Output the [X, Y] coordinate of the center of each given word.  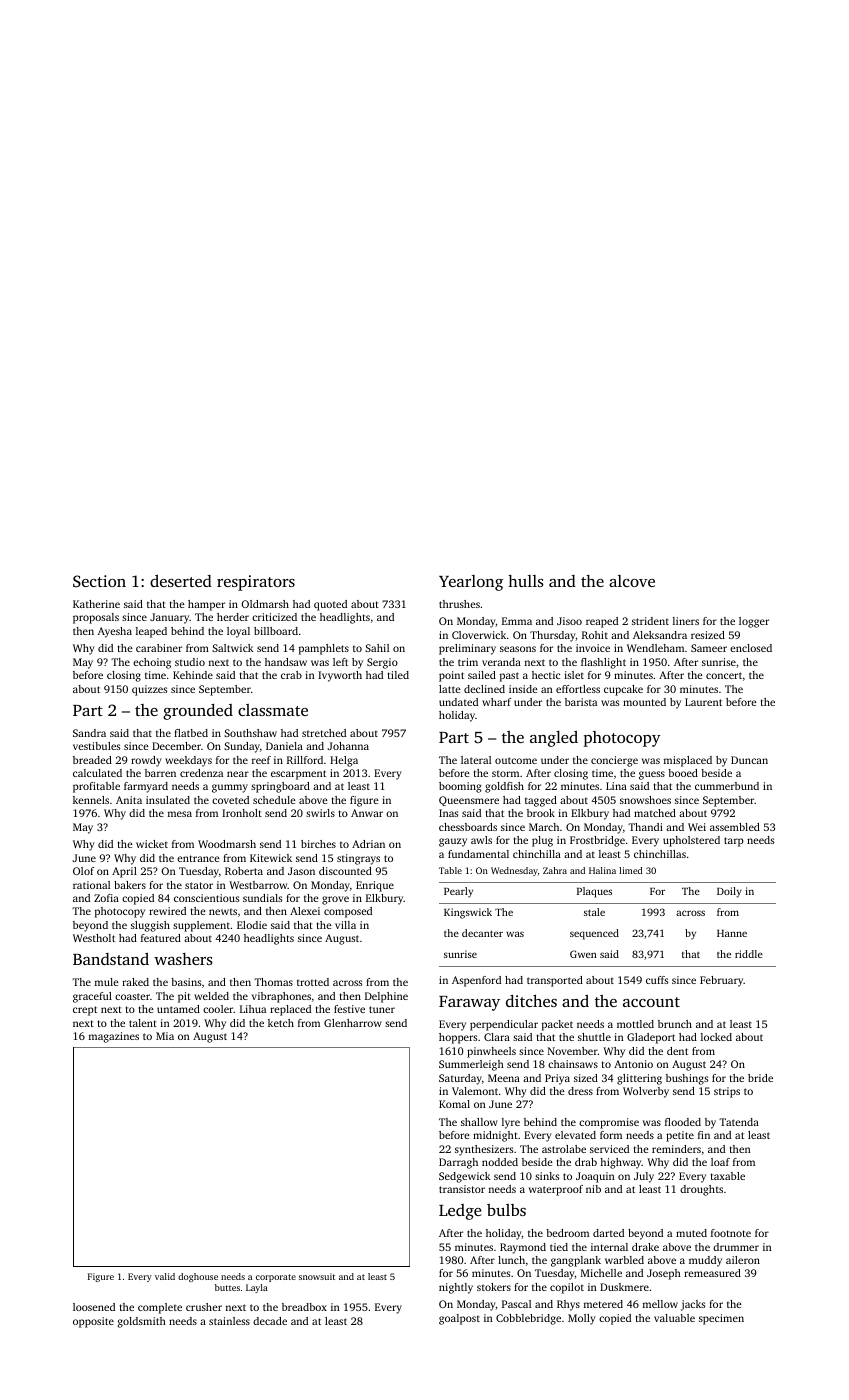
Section [99, 581]
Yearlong [471, 583]
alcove [632, 581]
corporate [276, 1278]
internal [609, 1247]
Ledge [460, 1212]
